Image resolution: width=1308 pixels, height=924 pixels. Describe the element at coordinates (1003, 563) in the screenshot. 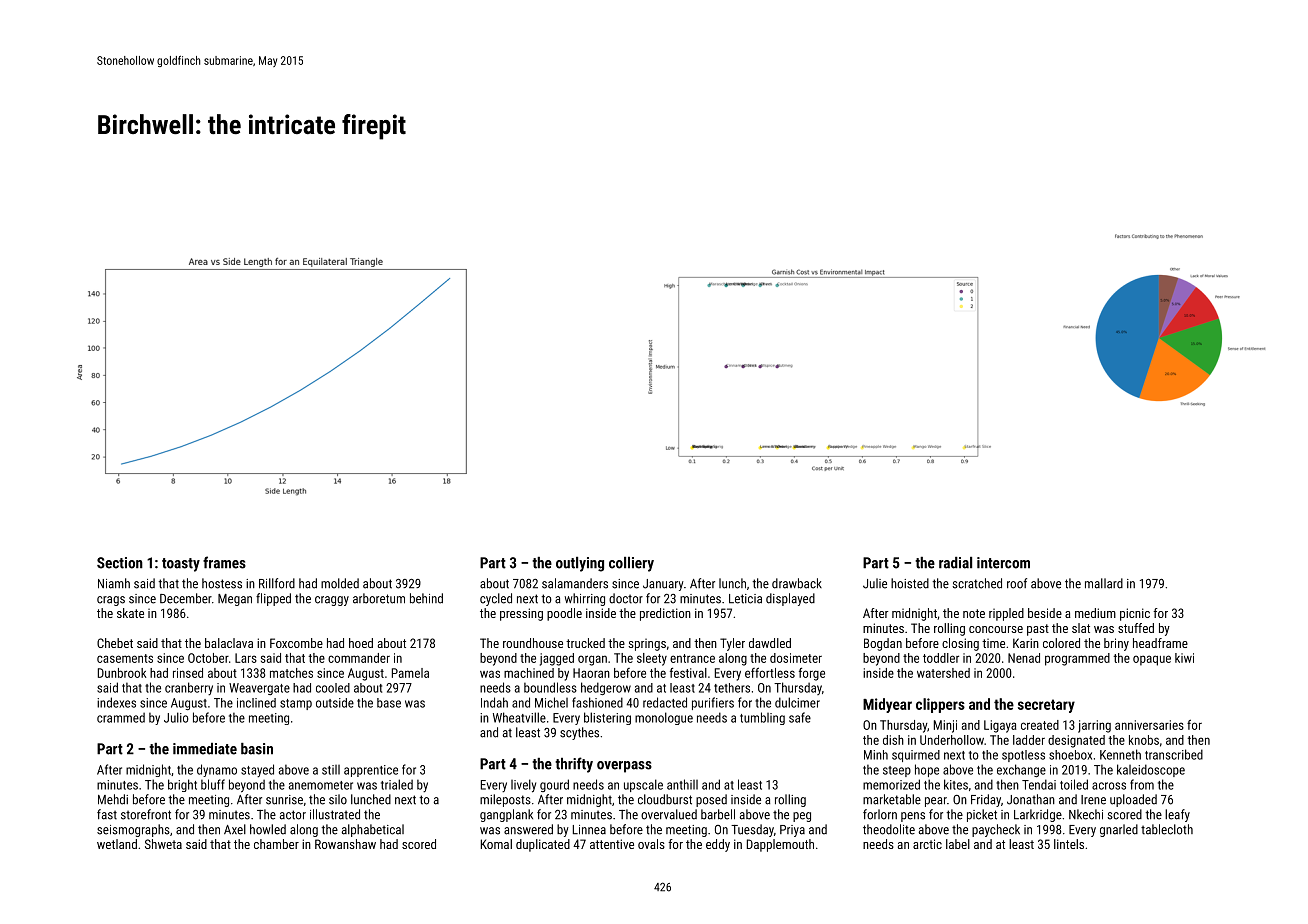

I see `intercom` at that location.
